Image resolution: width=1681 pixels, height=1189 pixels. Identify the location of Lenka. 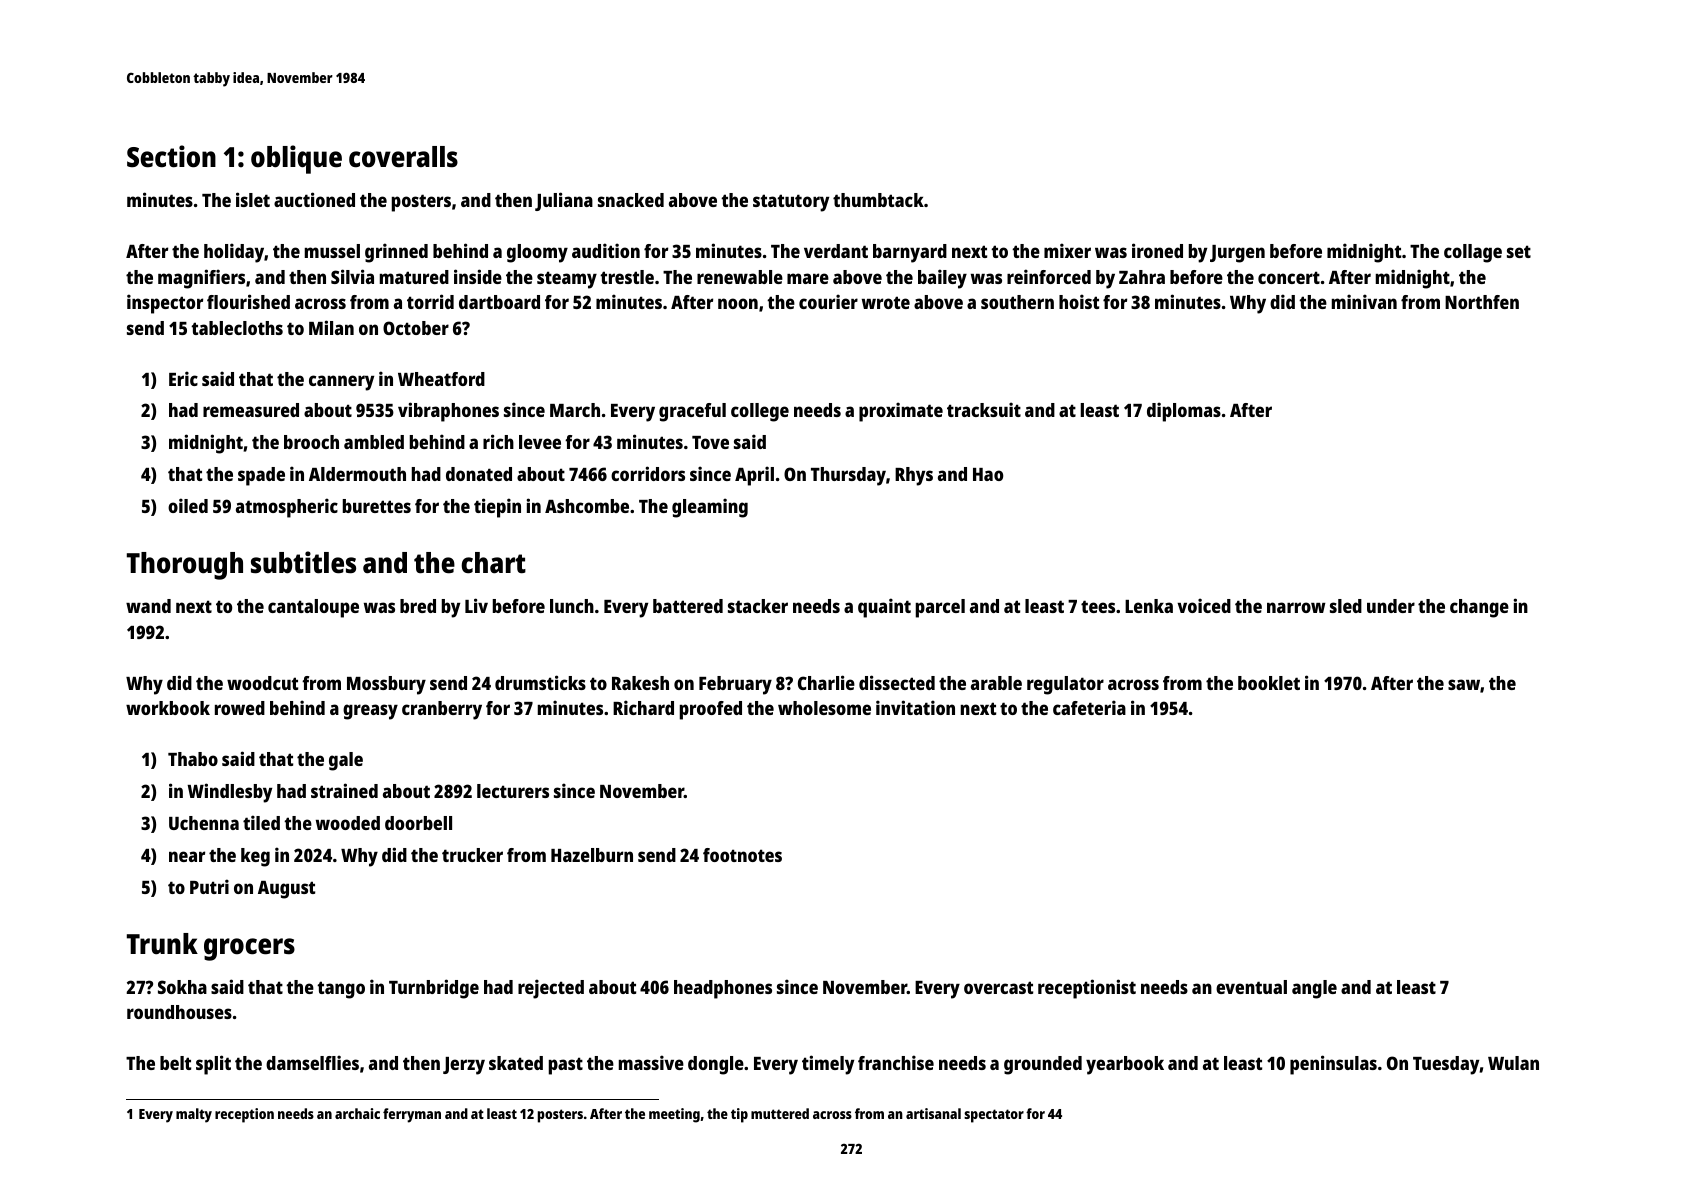
(1149, 606).
